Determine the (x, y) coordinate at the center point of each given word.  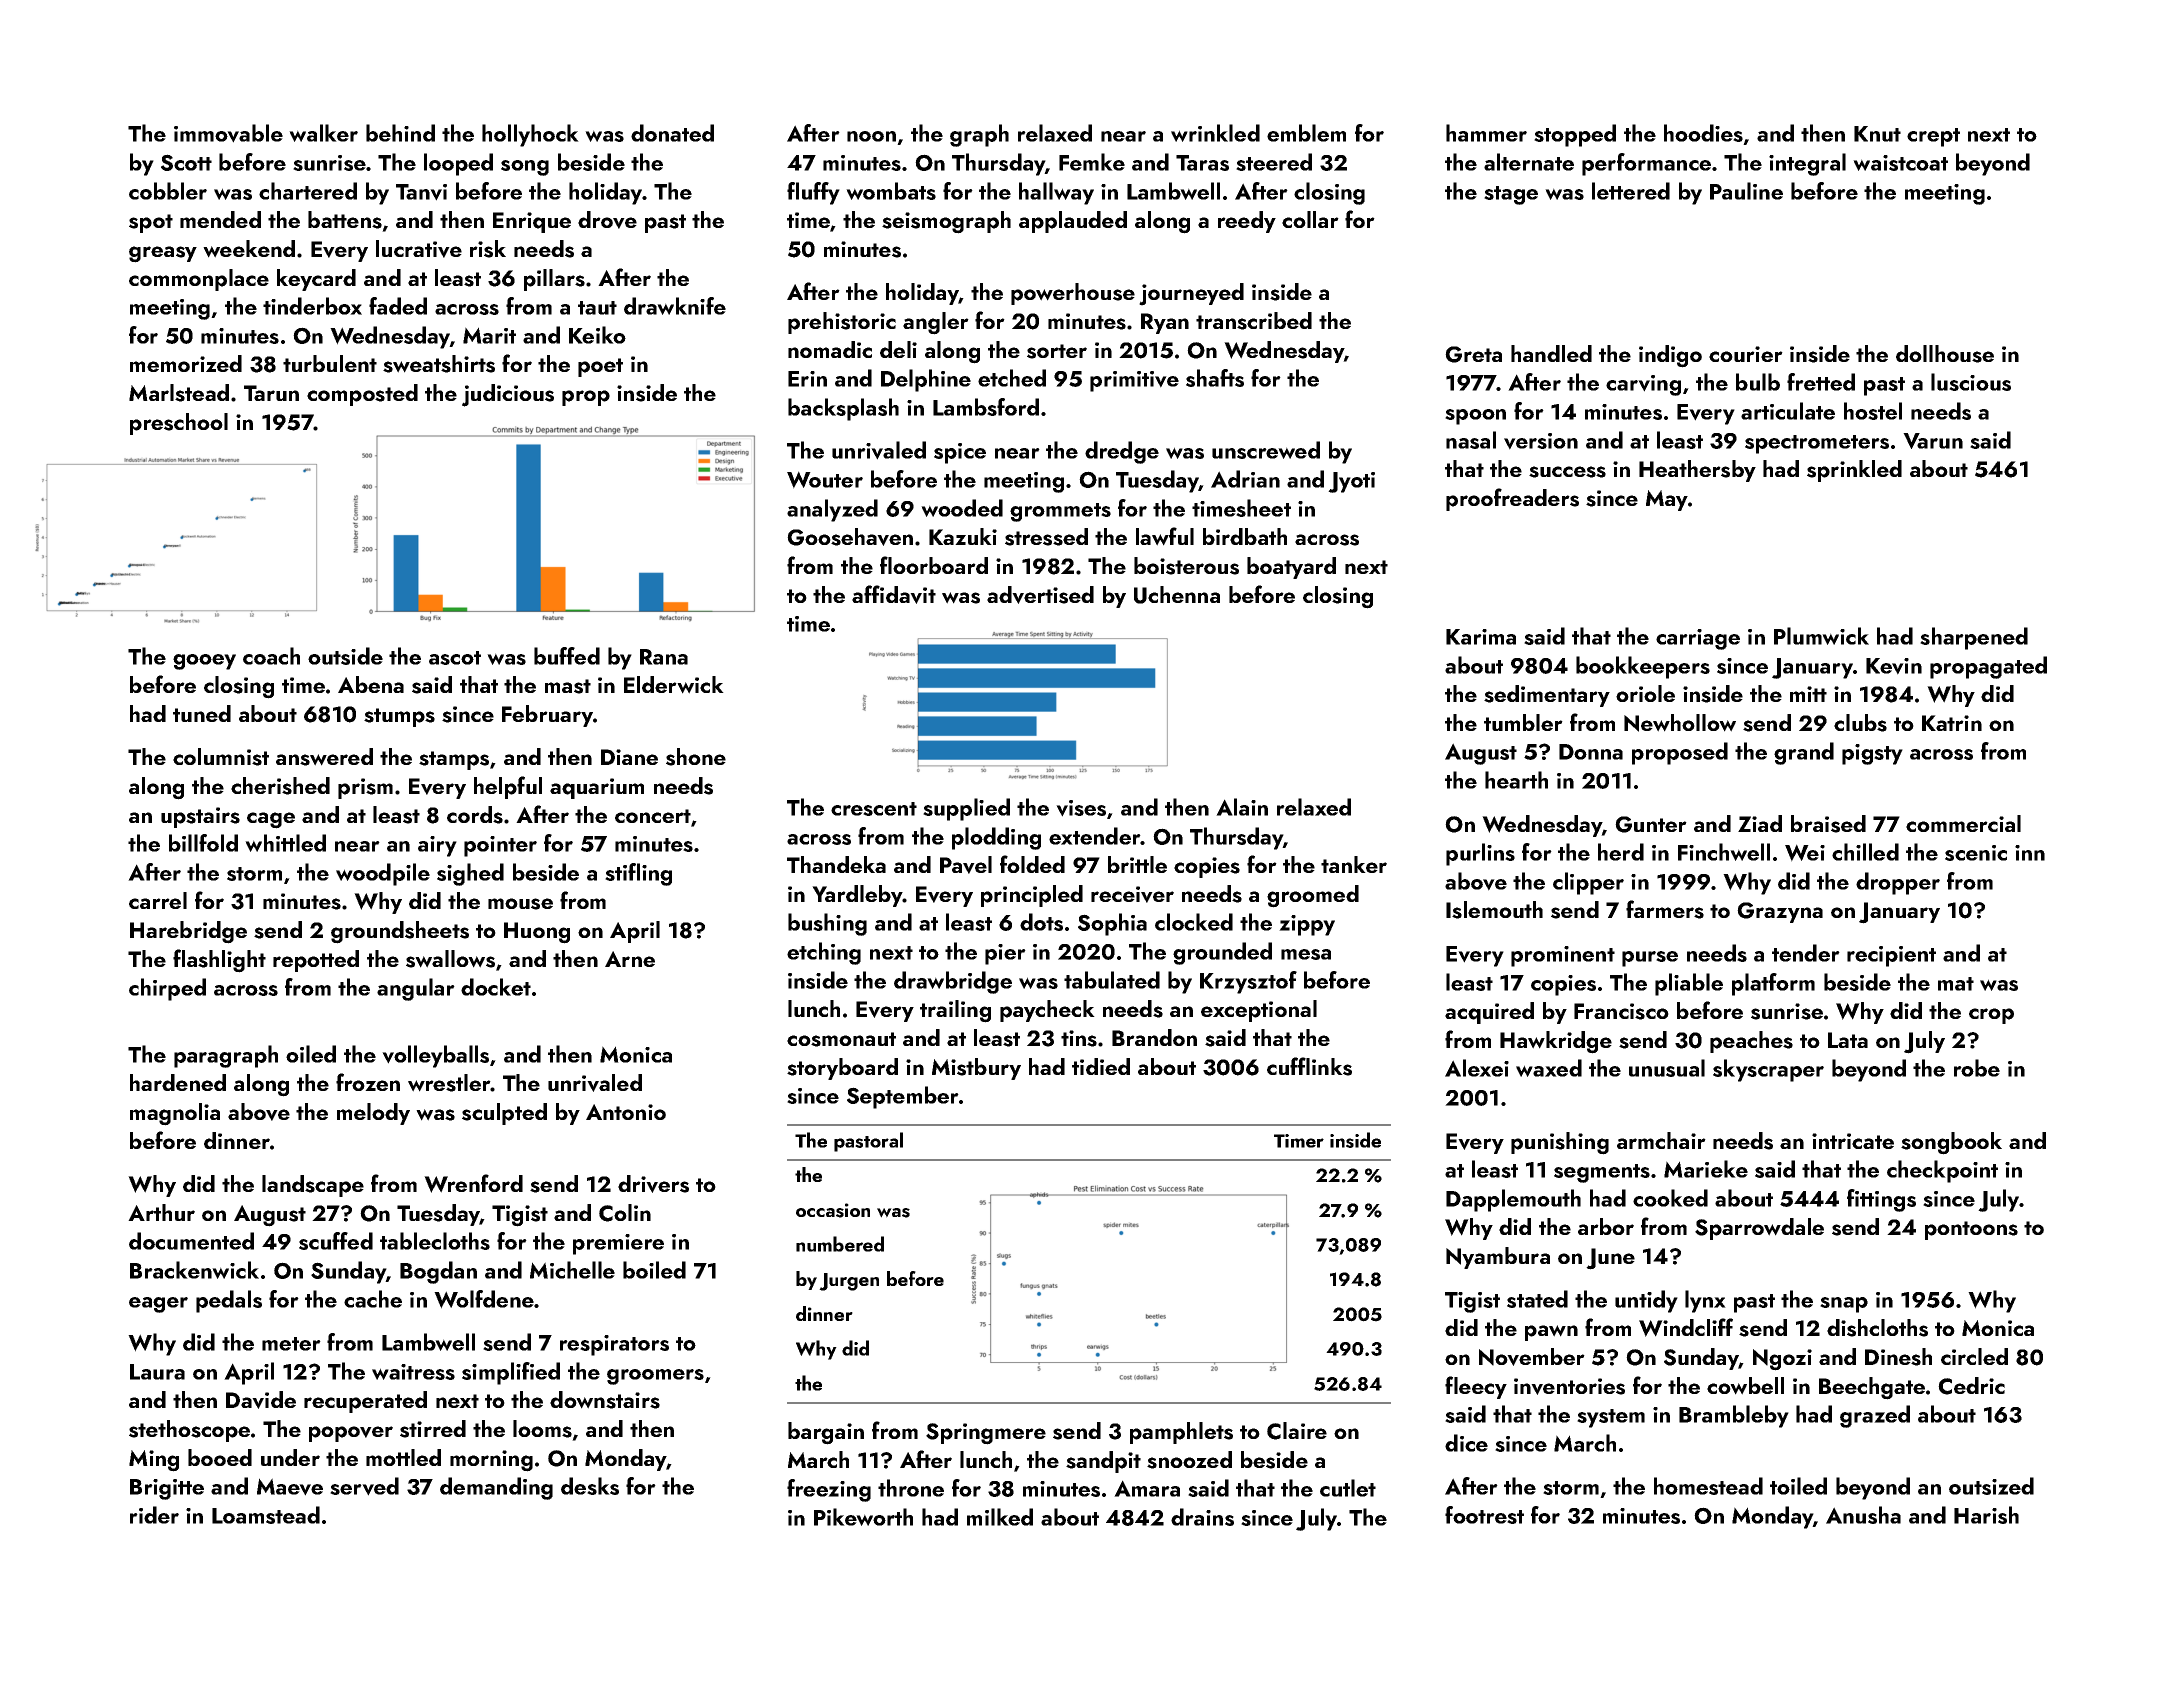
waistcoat (1900, 163)
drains (1202, 1517)
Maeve (290, 1487)
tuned (202, 713)
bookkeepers (1643, 667)
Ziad (1760, 823)
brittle (1137, 864)
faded (398, 306)
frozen (368, 1082)
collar (1310, 219)
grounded (1222, 953)
